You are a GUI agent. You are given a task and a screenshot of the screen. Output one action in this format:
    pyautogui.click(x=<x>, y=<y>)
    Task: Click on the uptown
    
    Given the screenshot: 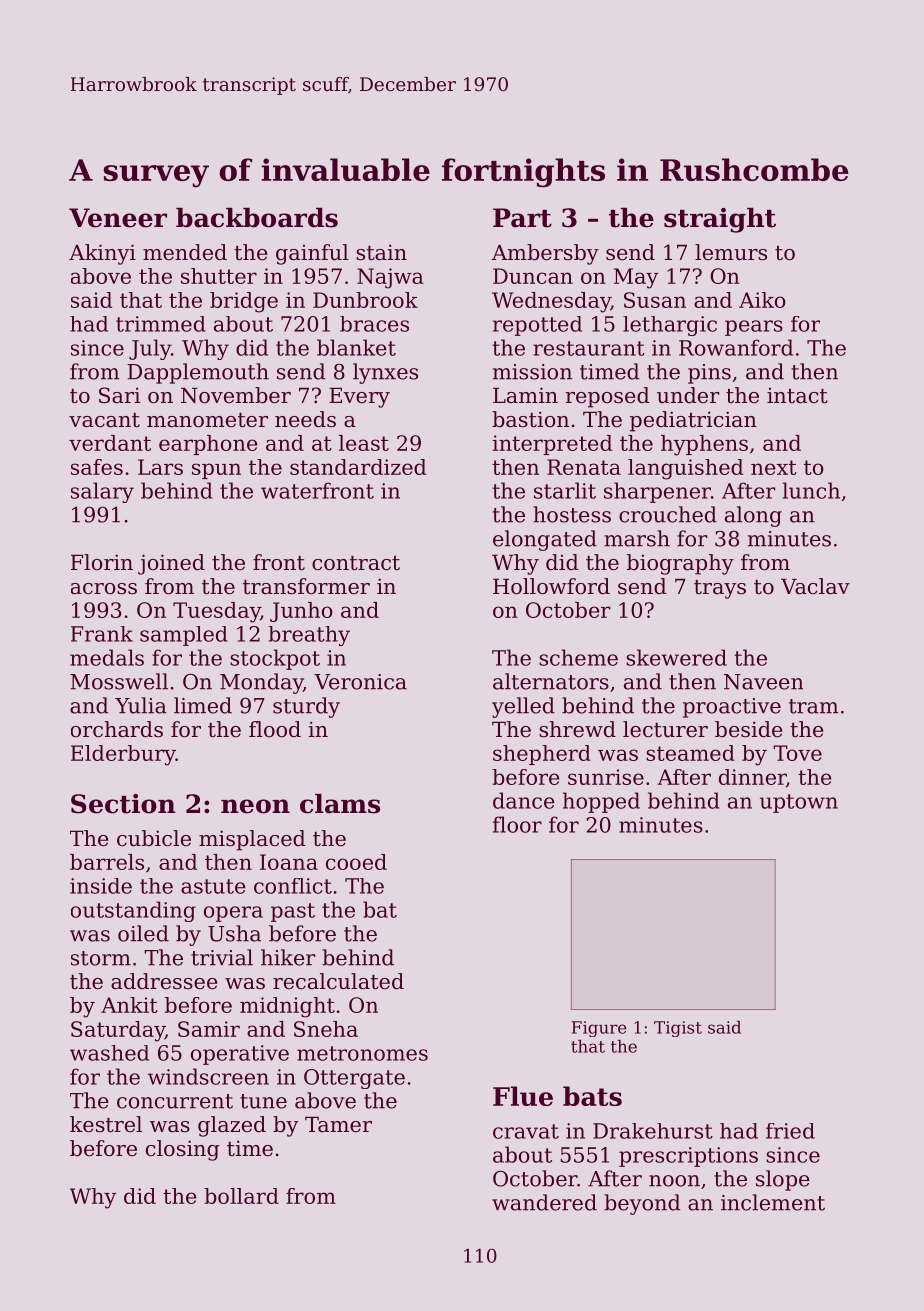 What is the action you would take?
    pyautogui.click(x=799, y=803)
